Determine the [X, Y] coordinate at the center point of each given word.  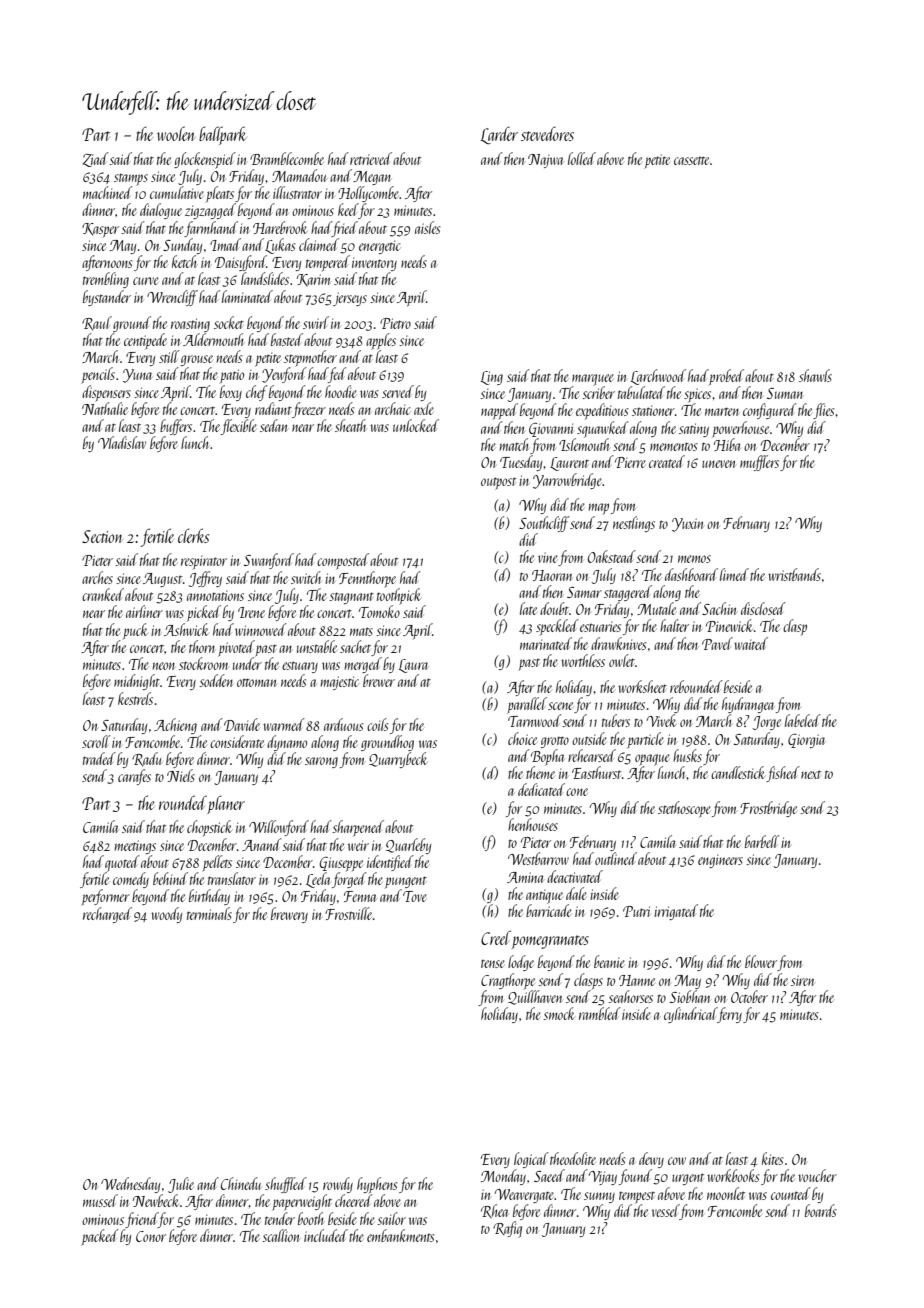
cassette [691, 160]
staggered [628, 593]
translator [232, 878]
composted [343, 561]
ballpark [223, 135]
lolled [582, 158]
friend [141, 1220]
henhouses [533, 824]
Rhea [495, 1211]
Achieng [175, 726]
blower [761, 961]
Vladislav [122, 442]
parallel [527, 705]
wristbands [794, 574]
